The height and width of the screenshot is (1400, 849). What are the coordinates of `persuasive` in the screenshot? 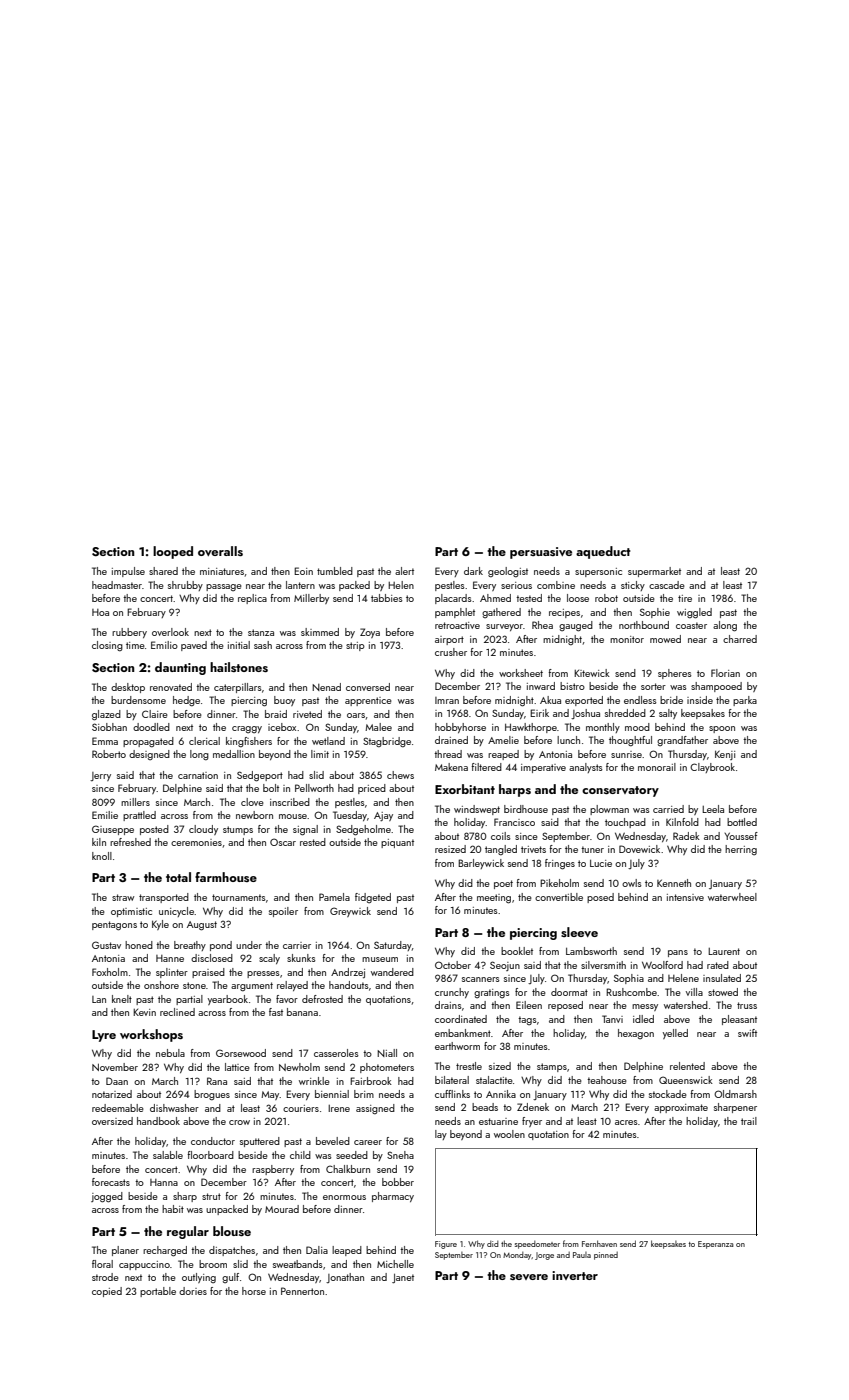 It's located at (541, 553).
